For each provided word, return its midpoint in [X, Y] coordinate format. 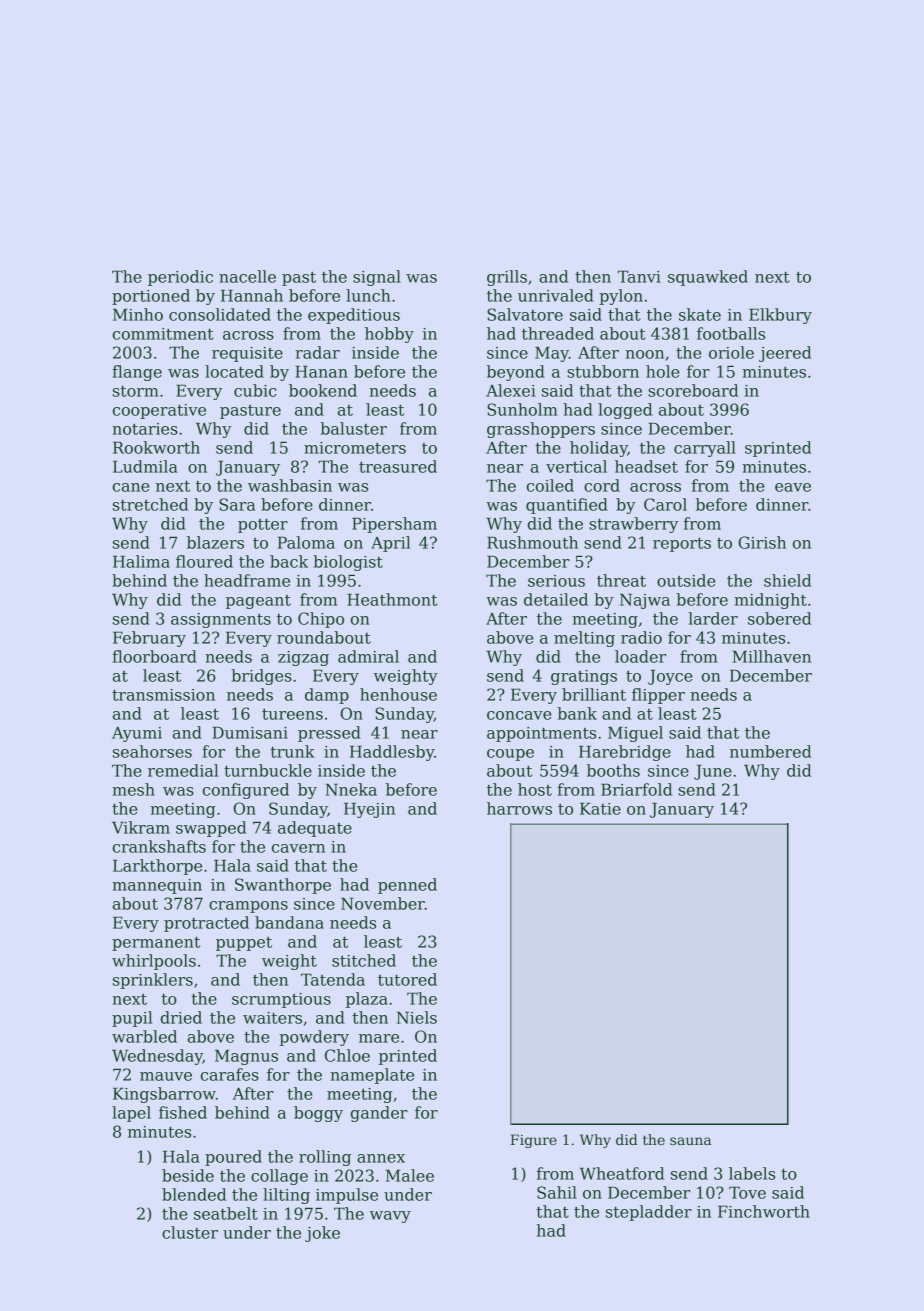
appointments [541, 734]
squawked [708, 278]
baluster [353, 428]
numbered [770, 751]
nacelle [247, 276]
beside [188, 1175]
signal [377, 278]
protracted [206, 924]
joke [322, 1234]
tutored [407, 979]
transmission [163, 695]
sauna [690, 1141]
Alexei [511, 390]
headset [646, 466]
